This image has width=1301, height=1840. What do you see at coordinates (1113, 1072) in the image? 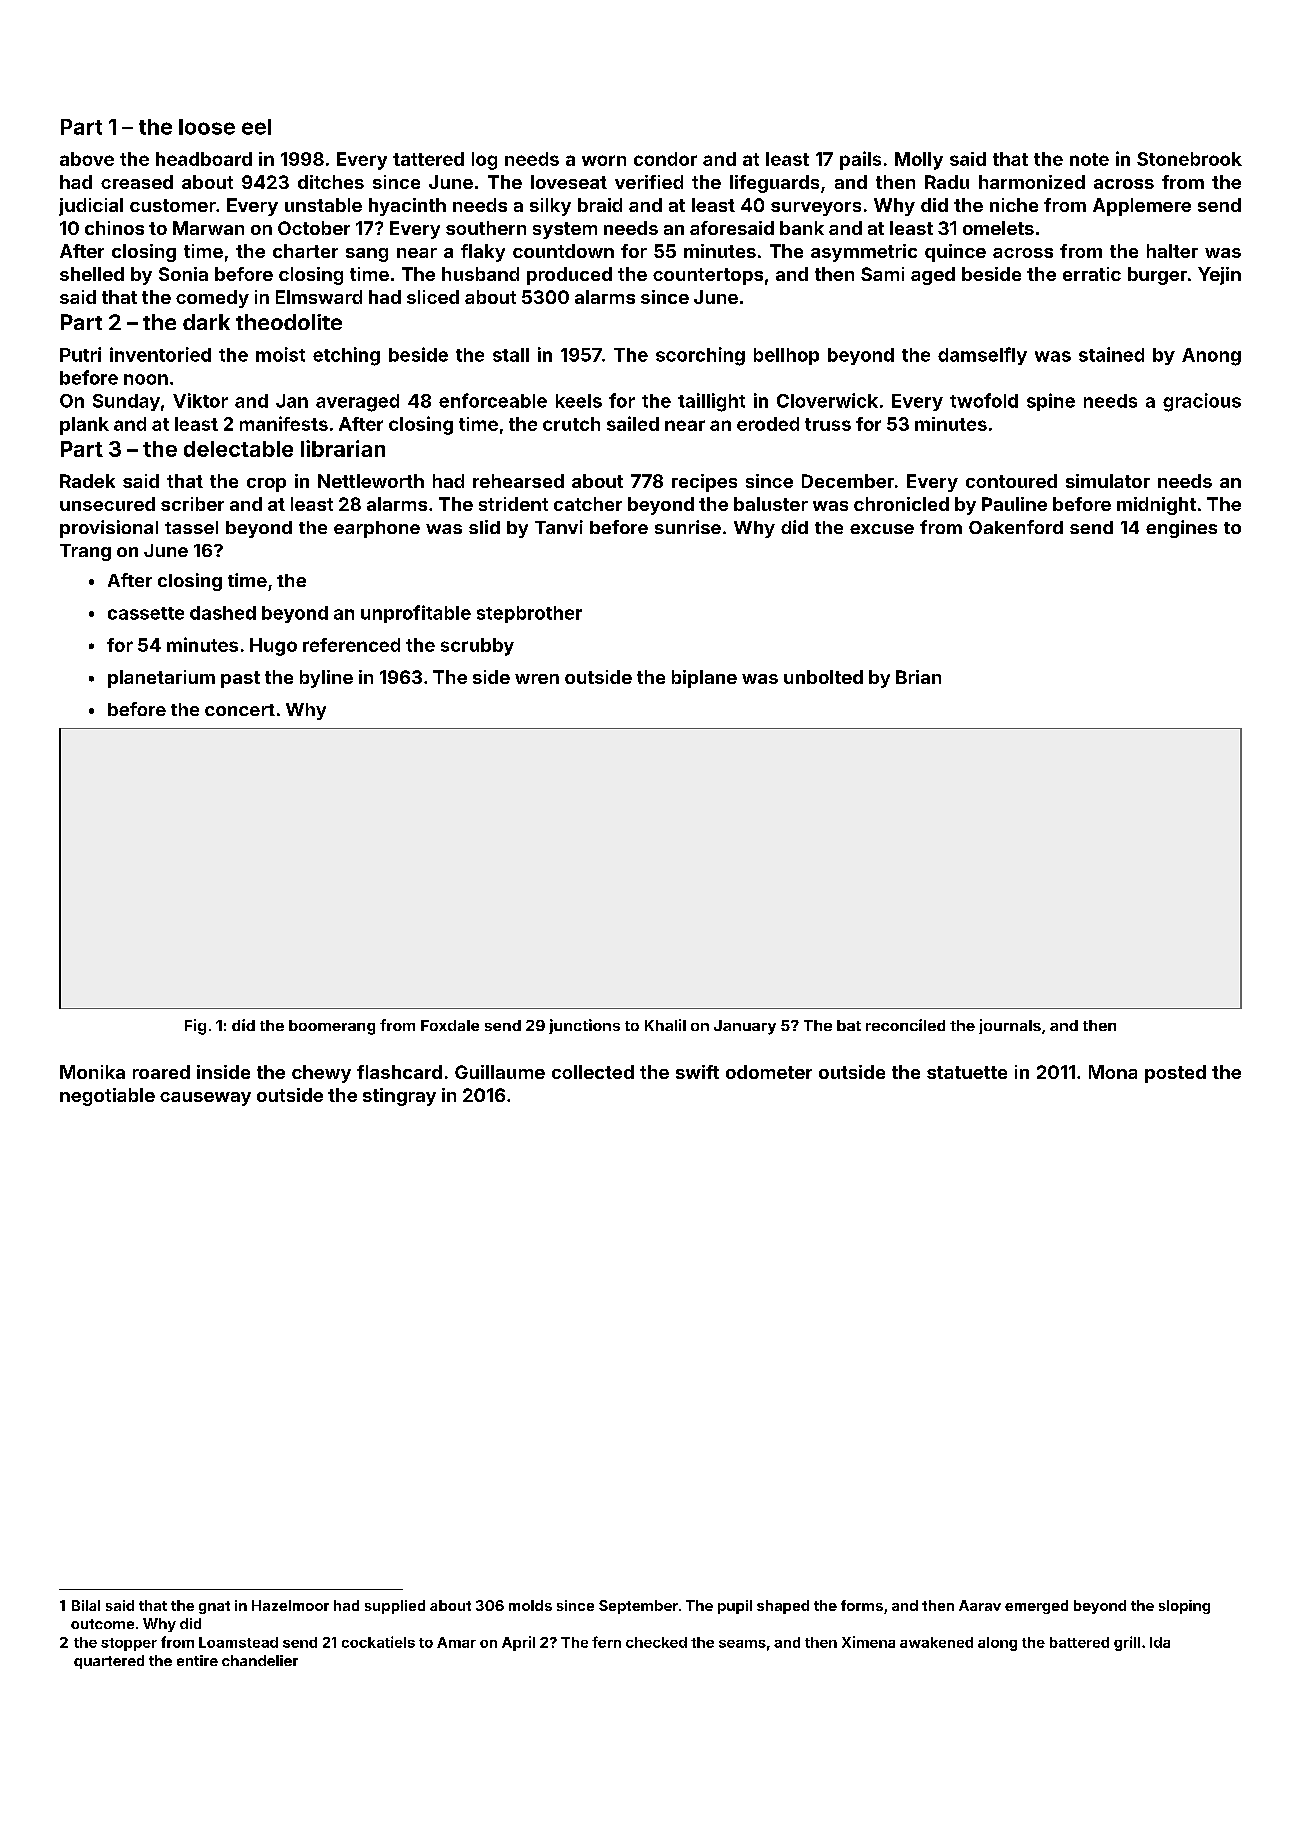
I see `Mona` at bounding box center [1113, 1072].
